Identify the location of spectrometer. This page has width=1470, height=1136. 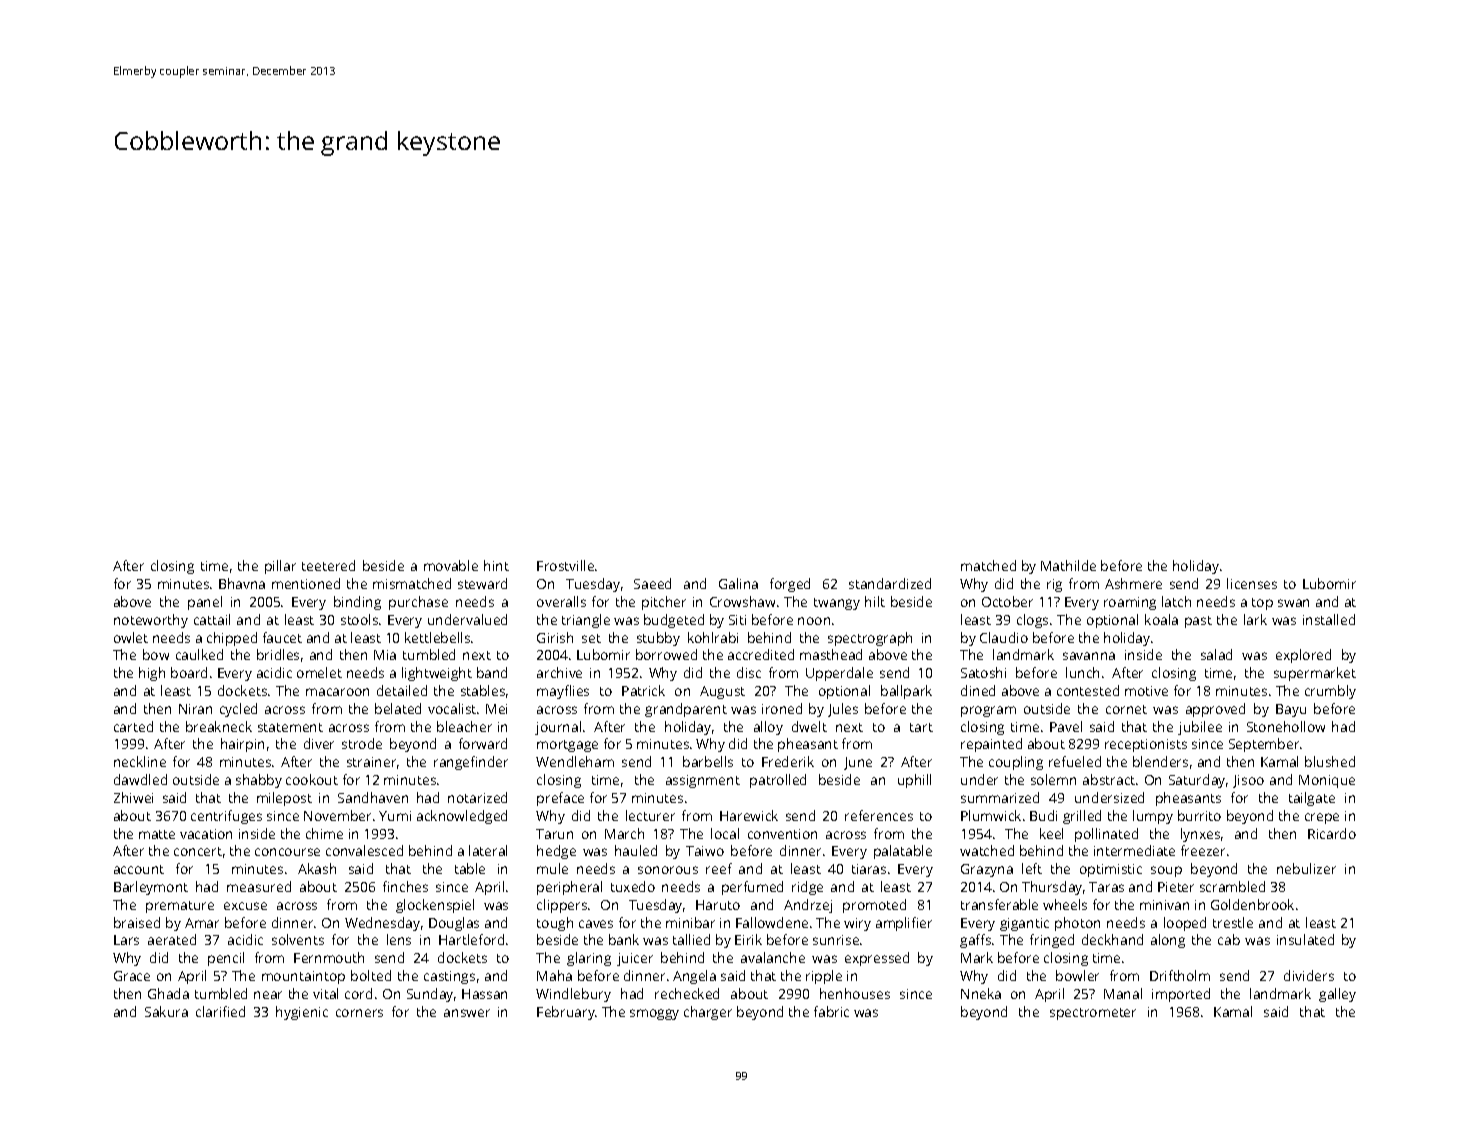
(1093, 1014).
